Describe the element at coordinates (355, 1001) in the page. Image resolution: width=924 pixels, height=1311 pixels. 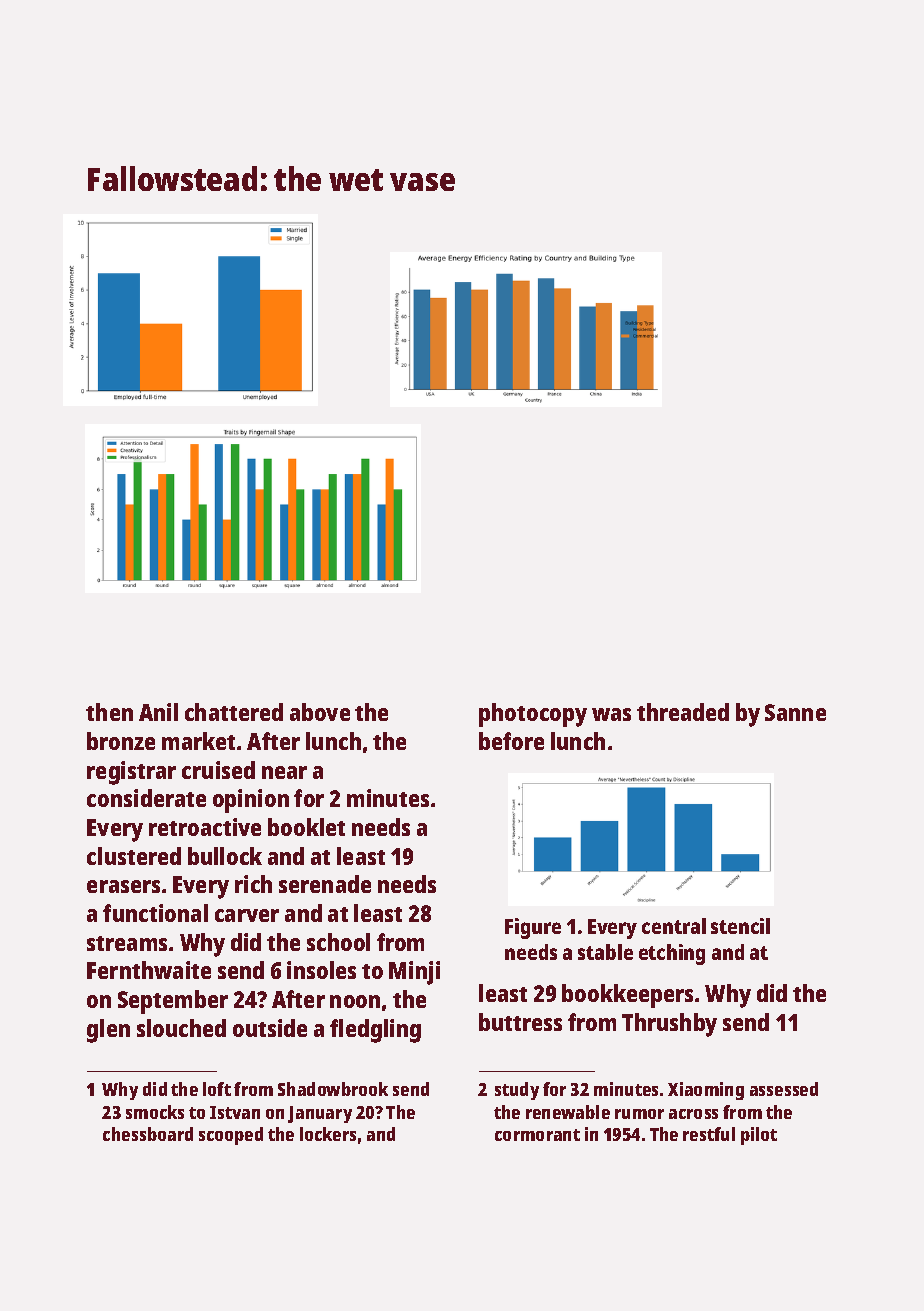
I see `noon` at that location.
